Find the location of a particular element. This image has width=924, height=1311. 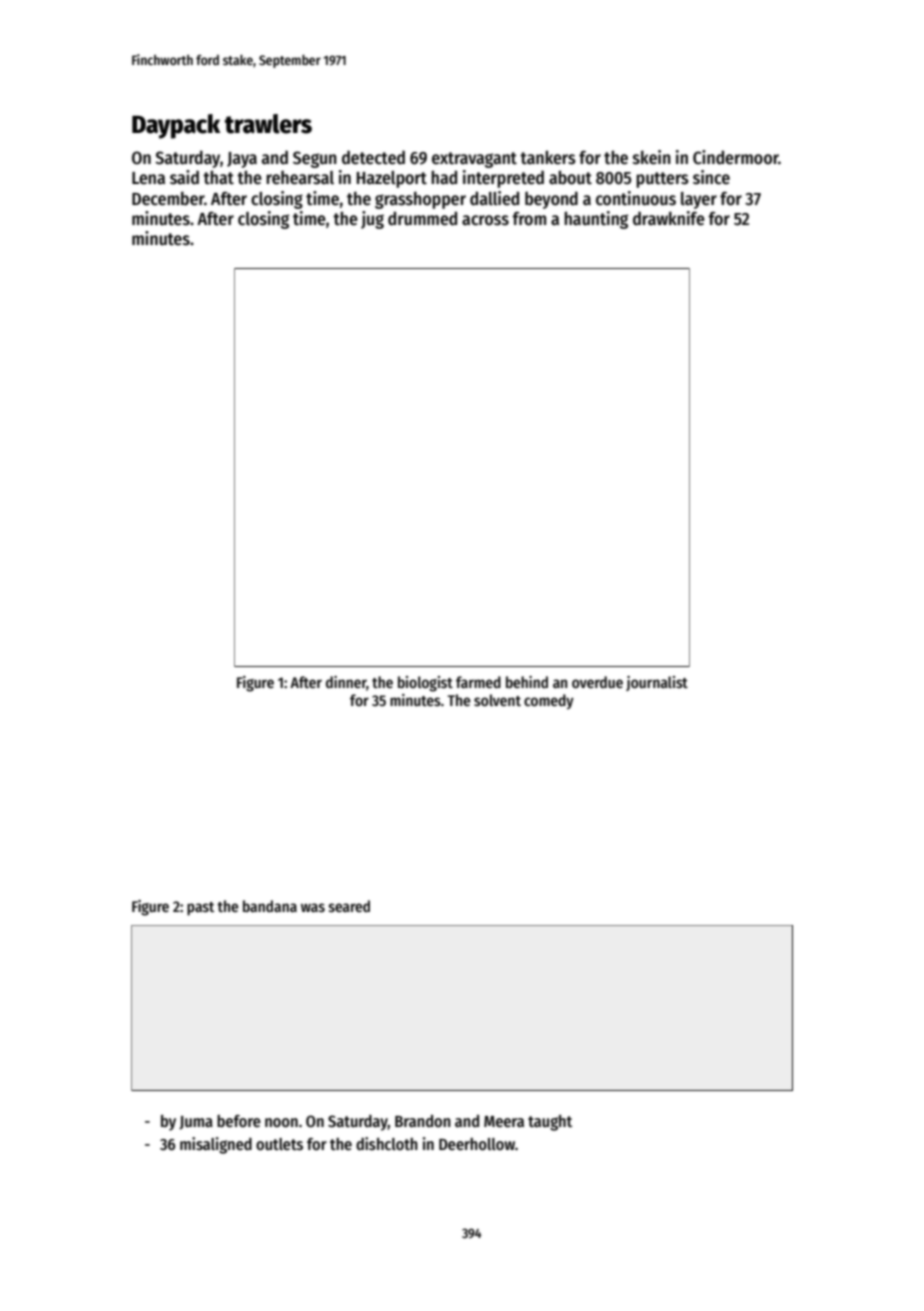

dinner is located at coordinates (346, 683).
